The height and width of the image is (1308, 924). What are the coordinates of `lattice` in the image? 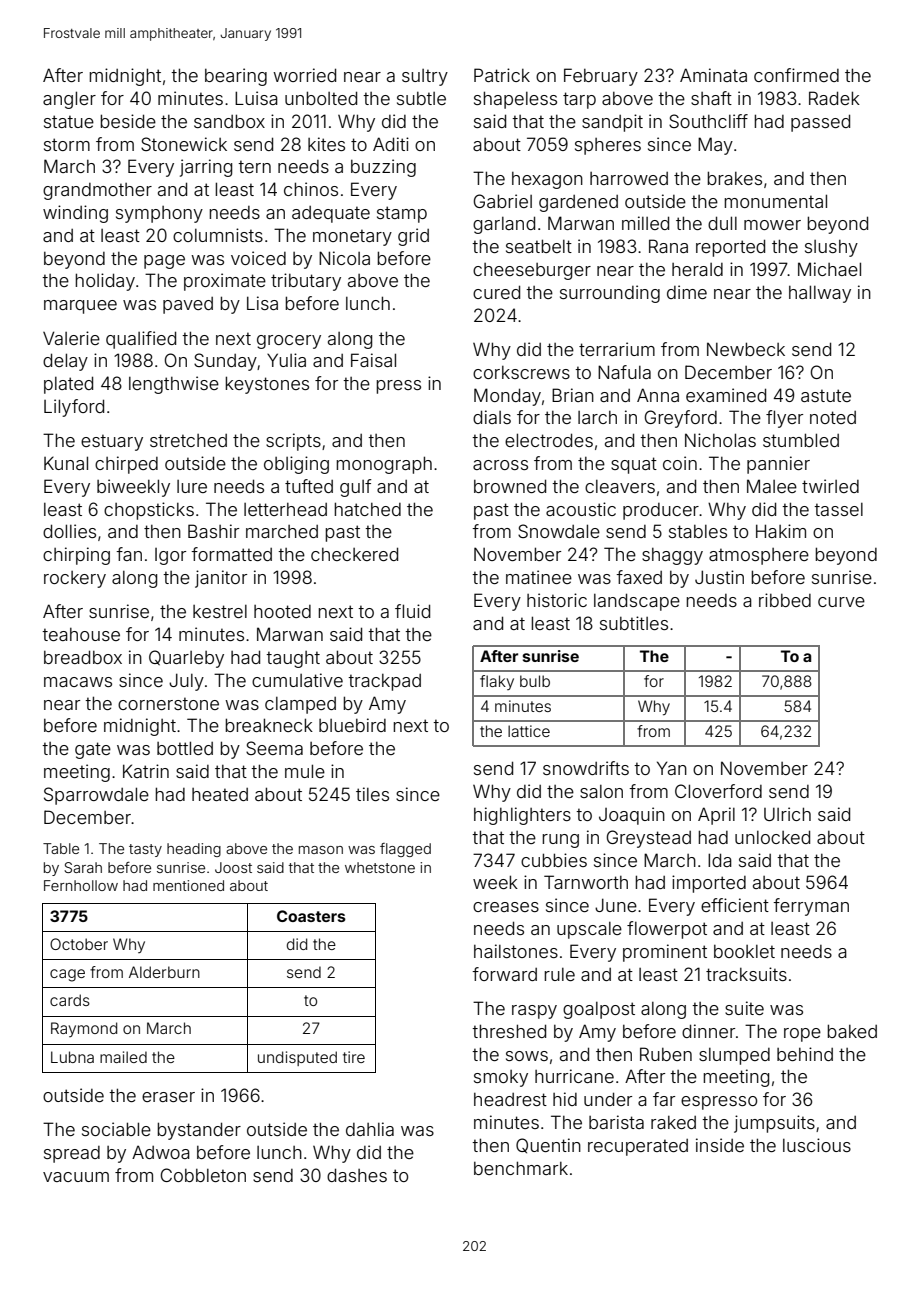 It's located at (529, 731).
